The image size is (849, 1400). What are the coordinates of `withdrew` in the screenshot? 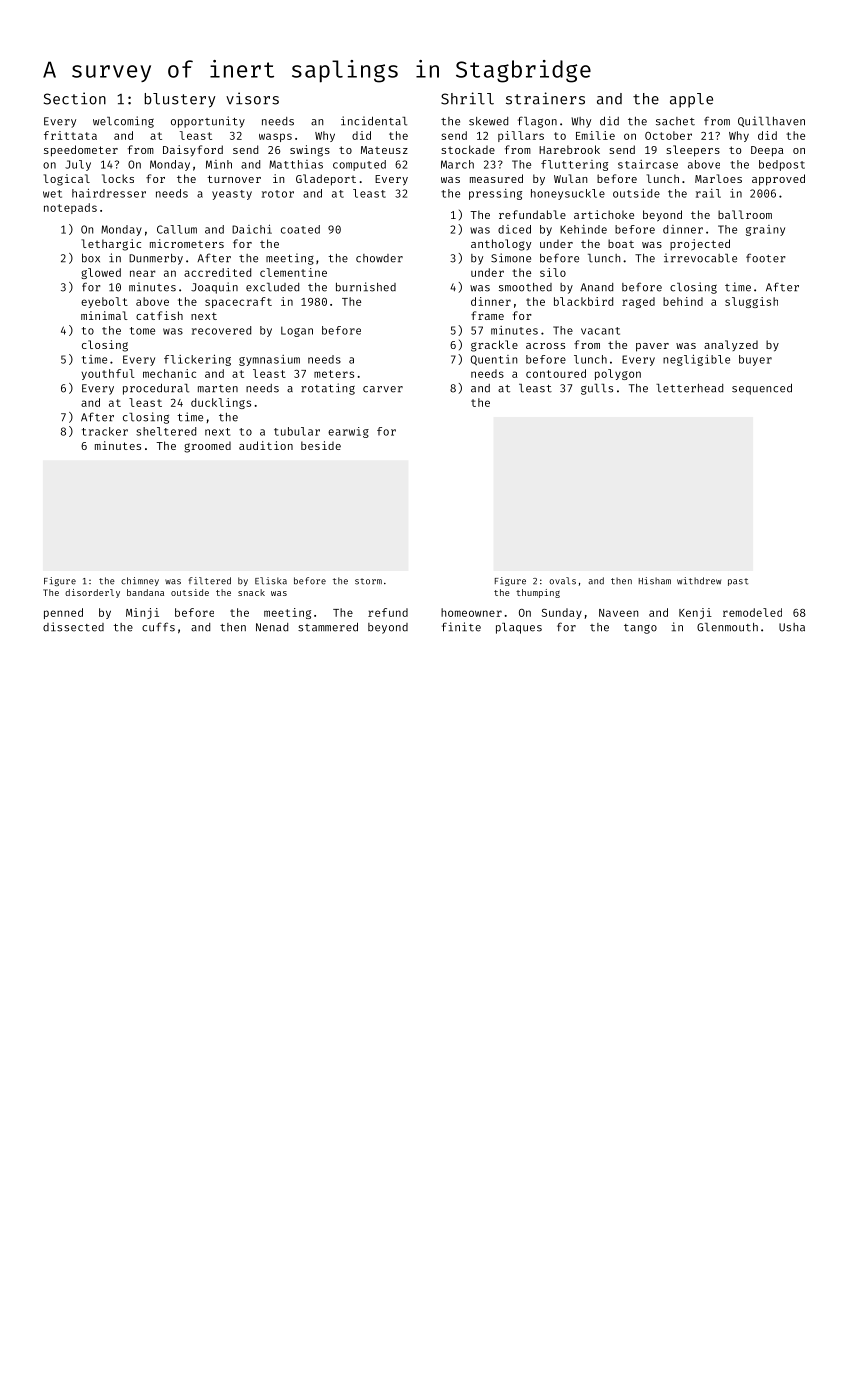 It's located at (699, 581).
